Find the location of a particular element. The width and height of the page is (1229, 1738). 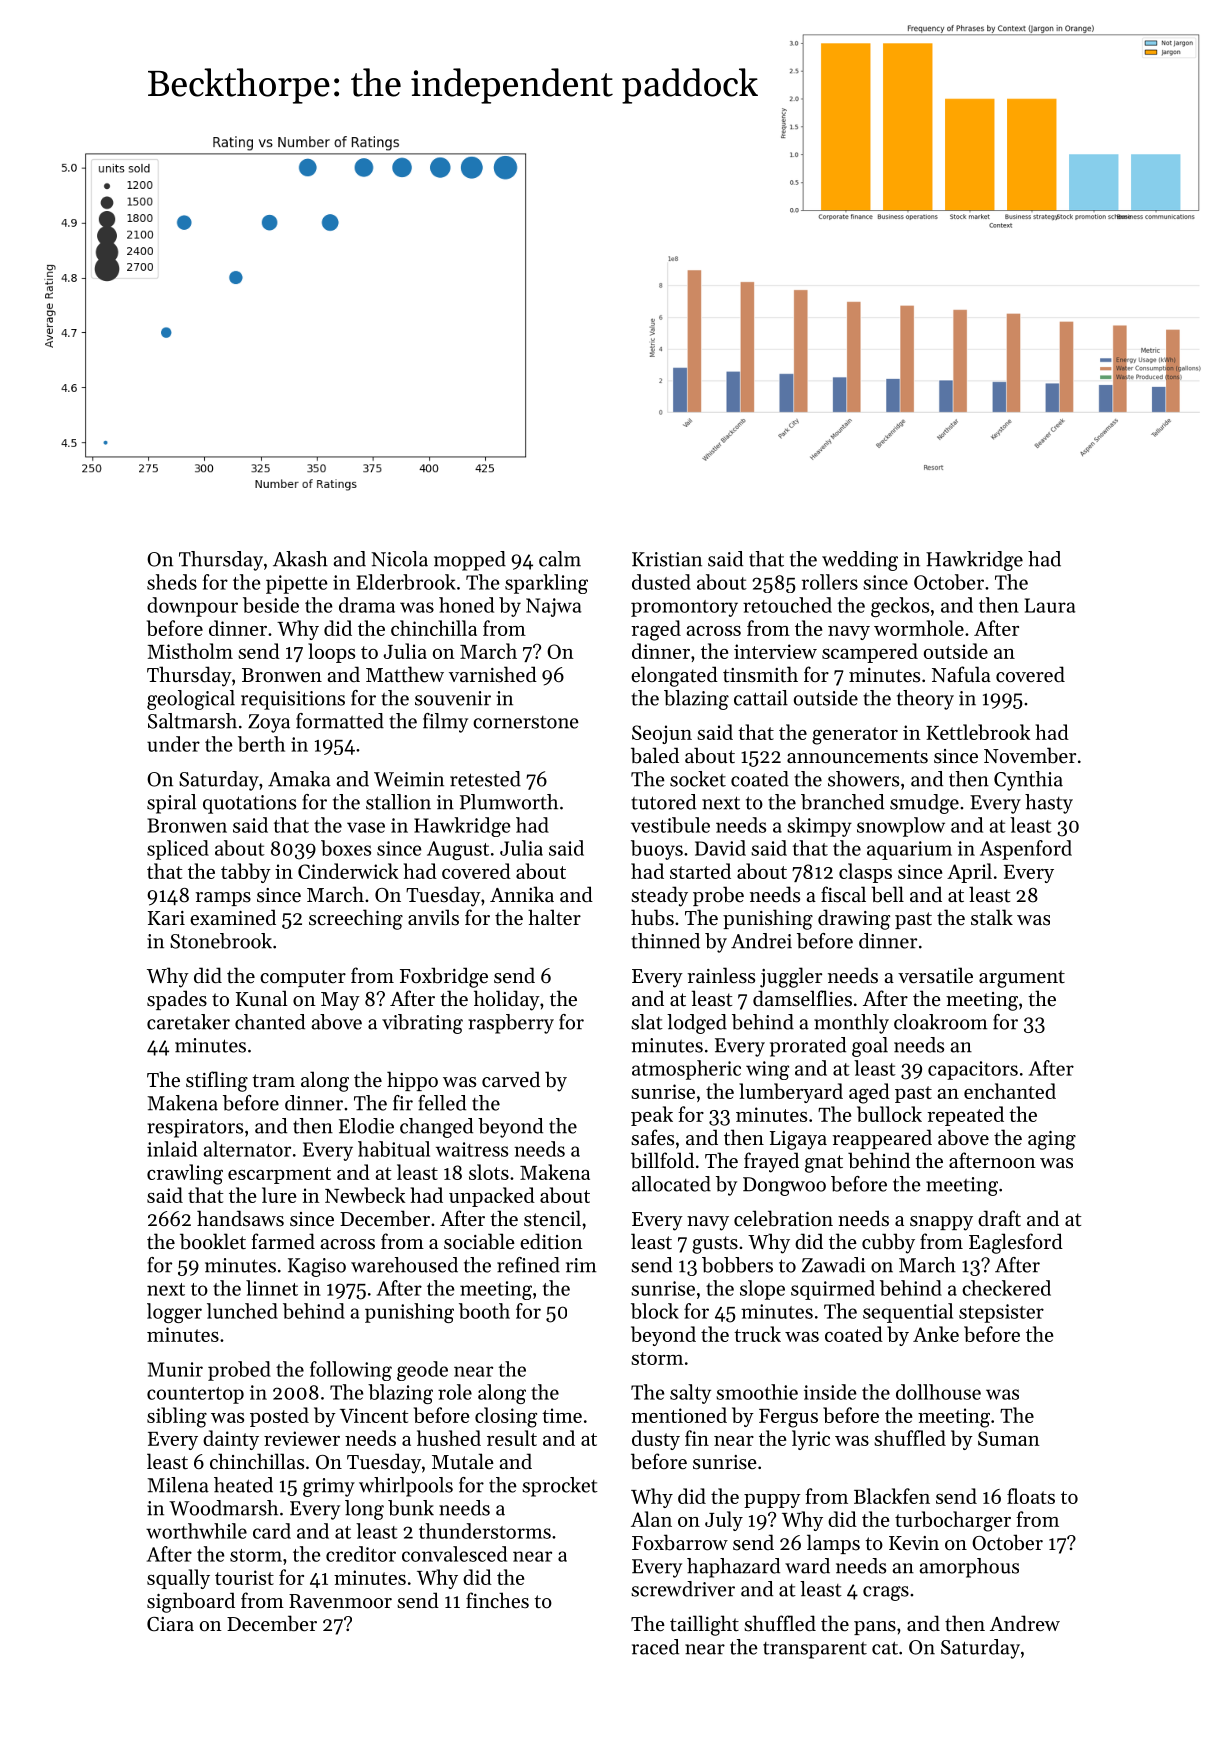

Kunal is located at coordinates (262, 998).
